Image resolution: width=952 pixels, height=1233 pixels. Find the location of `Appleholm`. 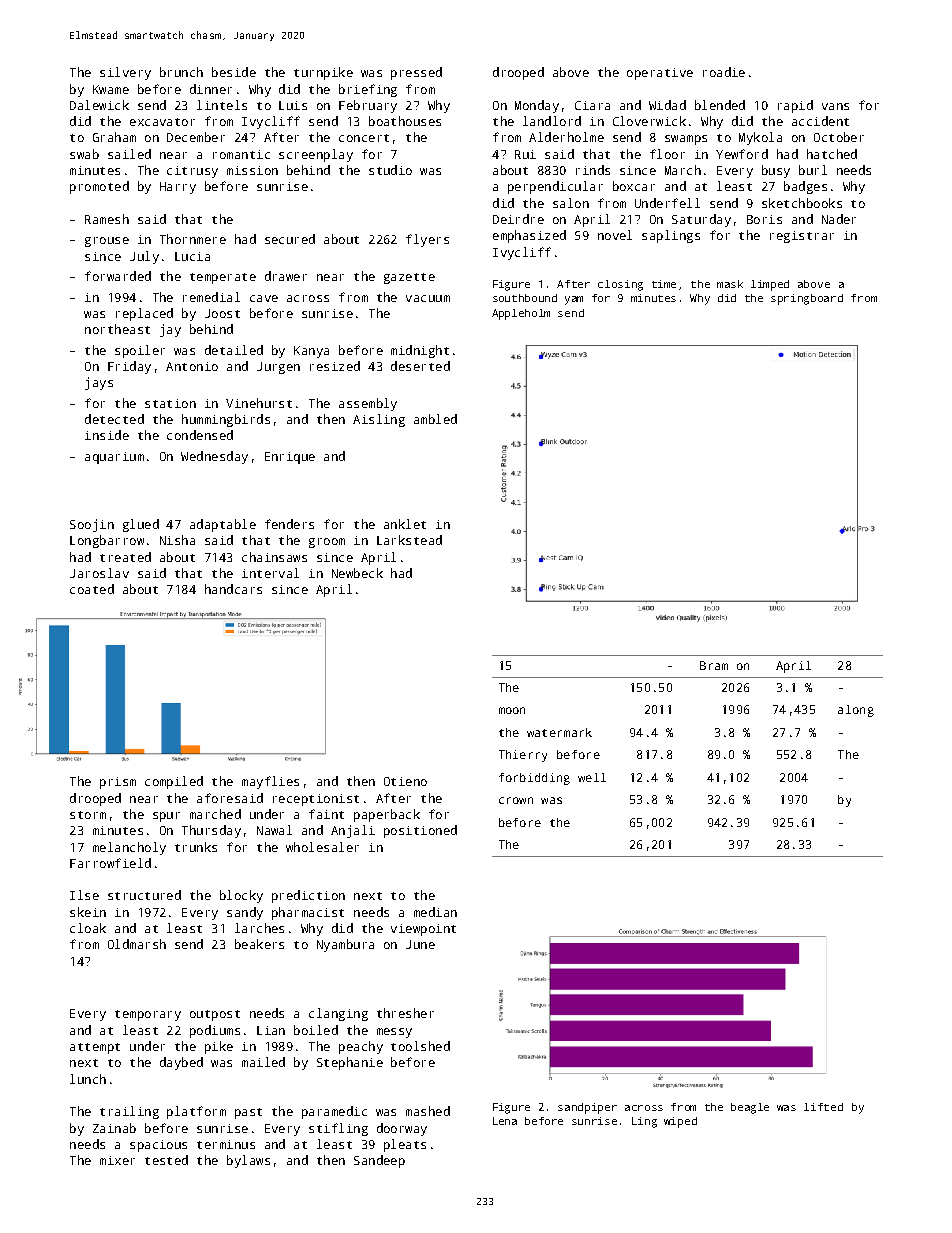

Appleholm is located at coordinates (521, 314).
